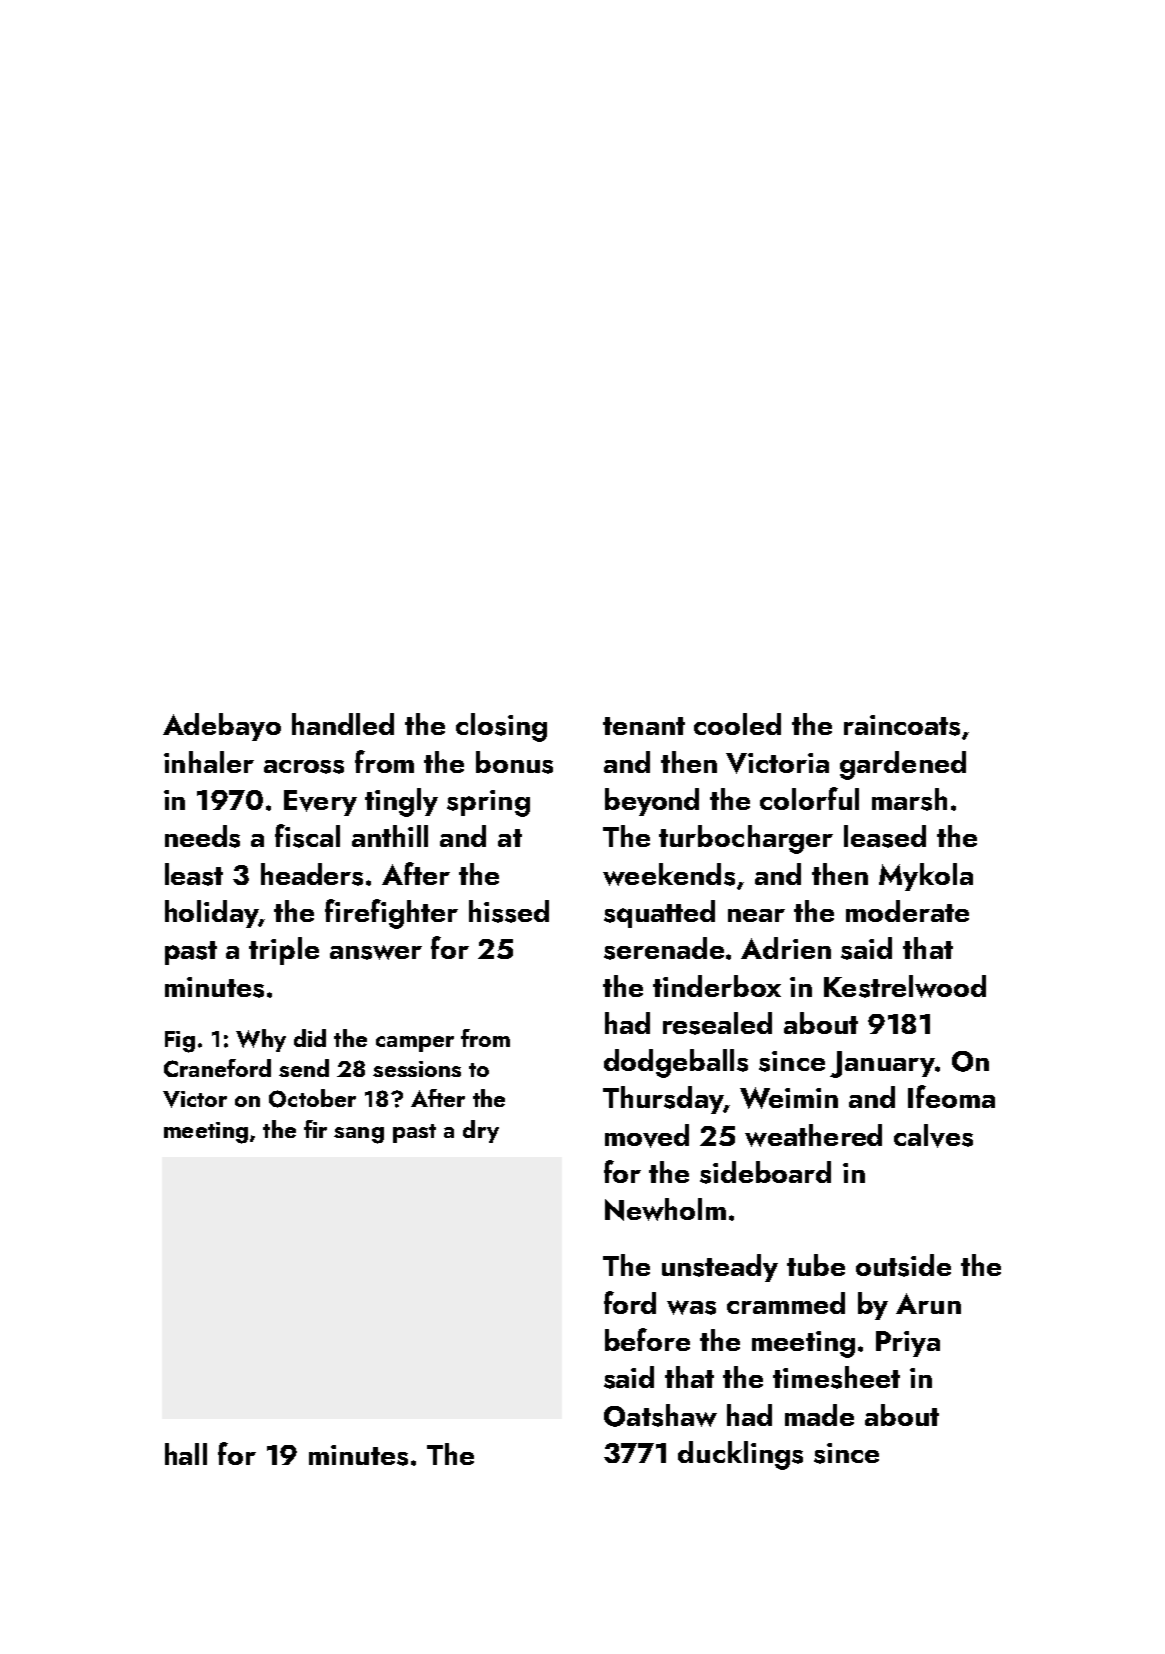 The width and height of the screenshot is (1165, 1654). Describe the element at coordinates (756, 915) in the screenshot. I see `near` at that location.
